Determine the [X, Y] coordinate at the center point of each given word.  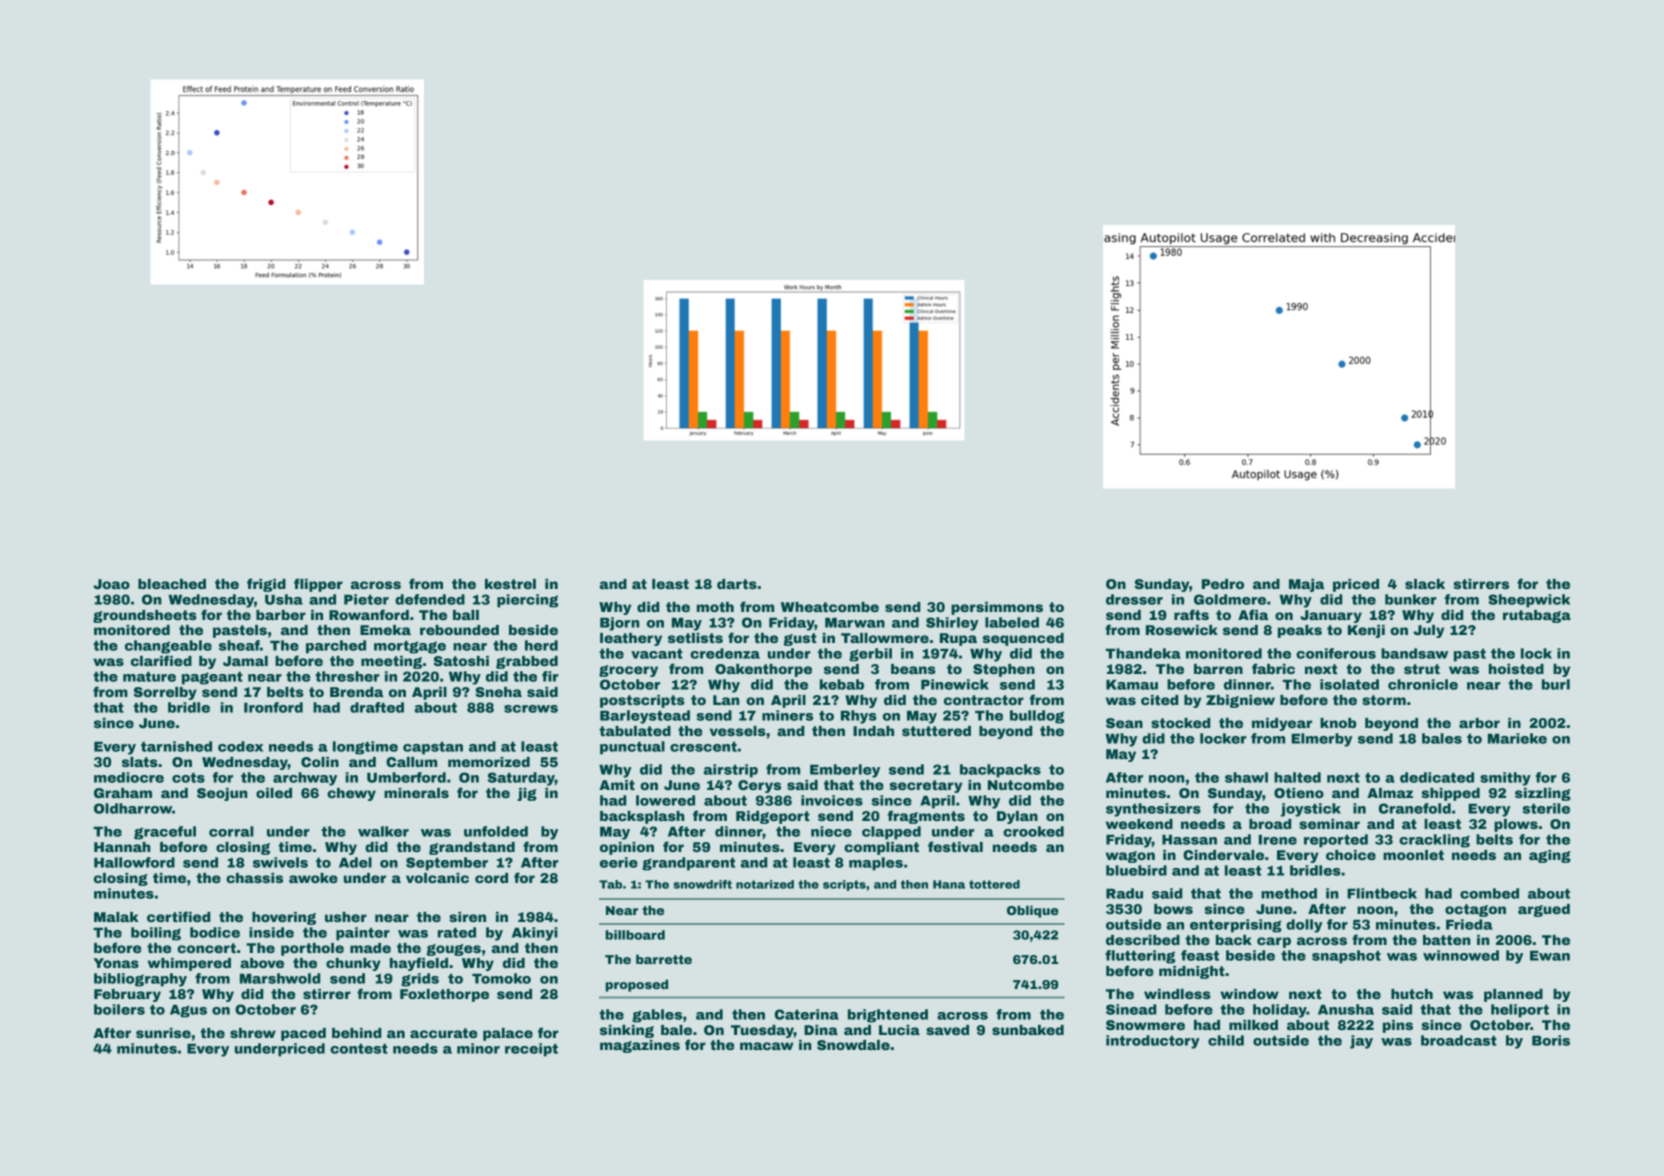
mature [149, 677]
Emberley [845, 771]
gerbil [870, 655]
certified [178, 916]
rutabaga [1537, 616]
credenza [725, 653]
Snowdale [853, 1045]
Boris [1551, 1040]
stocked [1180, 723]
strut [1422, 669]
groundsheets [145, 616]
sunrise [163, 1033]
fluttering [1140, 957]
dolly [1304, 926]
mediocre [129, 777]
